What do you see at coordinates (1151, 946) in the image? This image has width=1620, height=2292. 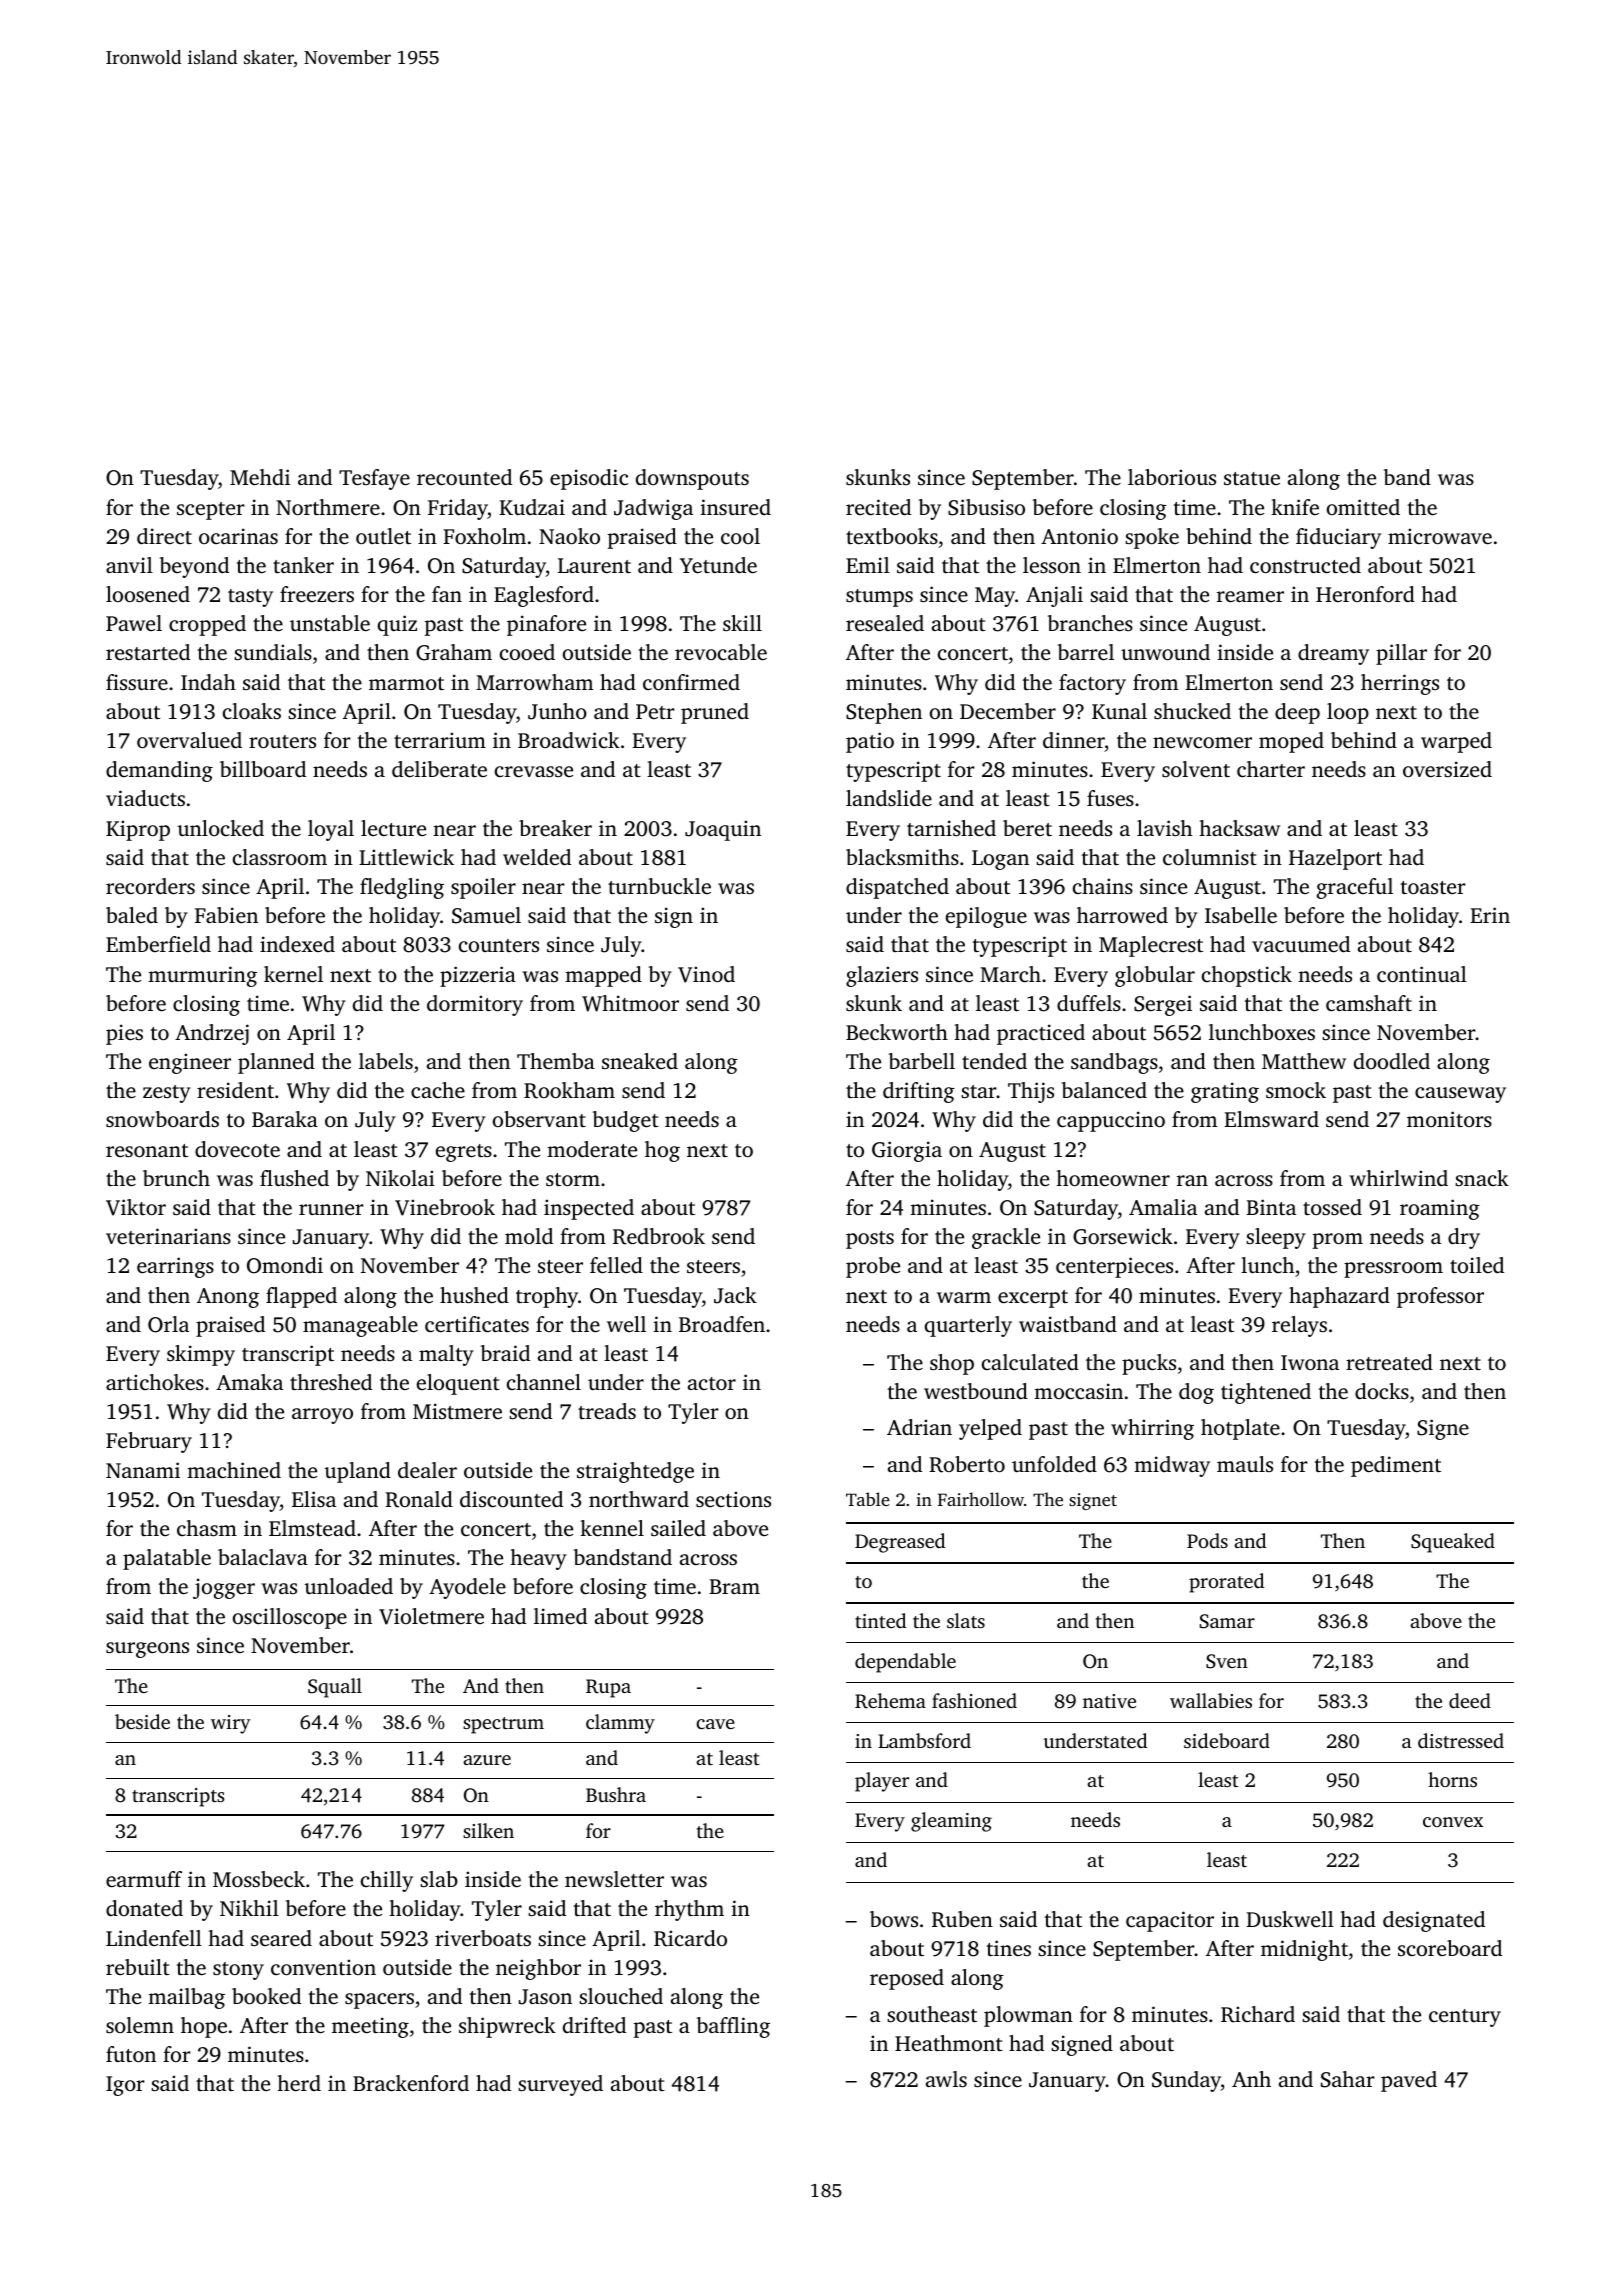 I see `Maplecrest` at bounding box center [1151, 946].
